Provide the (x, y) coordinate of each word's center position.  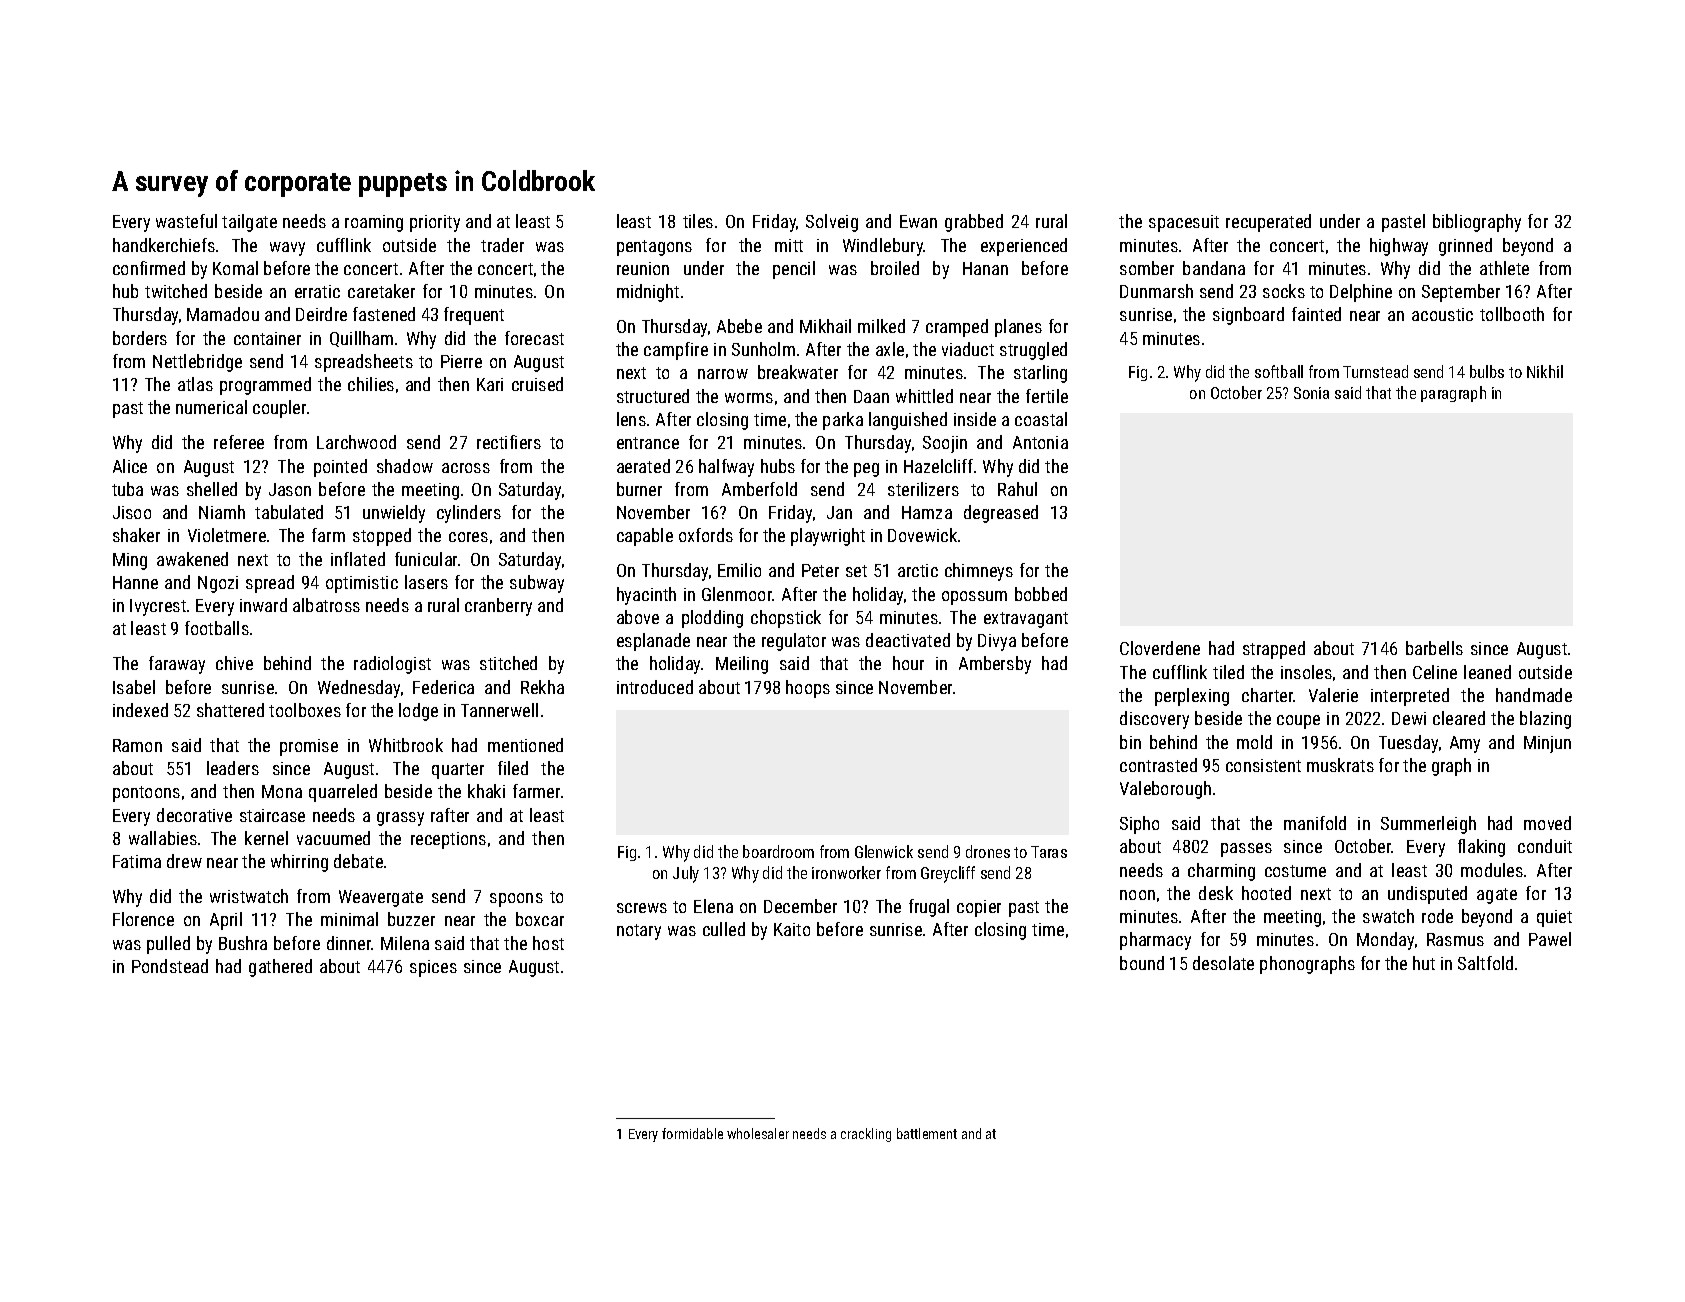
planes (1018, 328)
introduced (655, 687)
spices (433, 968)
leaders (233, 768)
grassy (400, 819)
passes (1246, 850)
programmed (265, 386)
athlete (1504, 268)
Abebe (739, 326)
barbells (1434, 648)
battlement (927, 1133)
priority (435, 223)
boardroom (778, 851)
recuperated (1268, 223)
